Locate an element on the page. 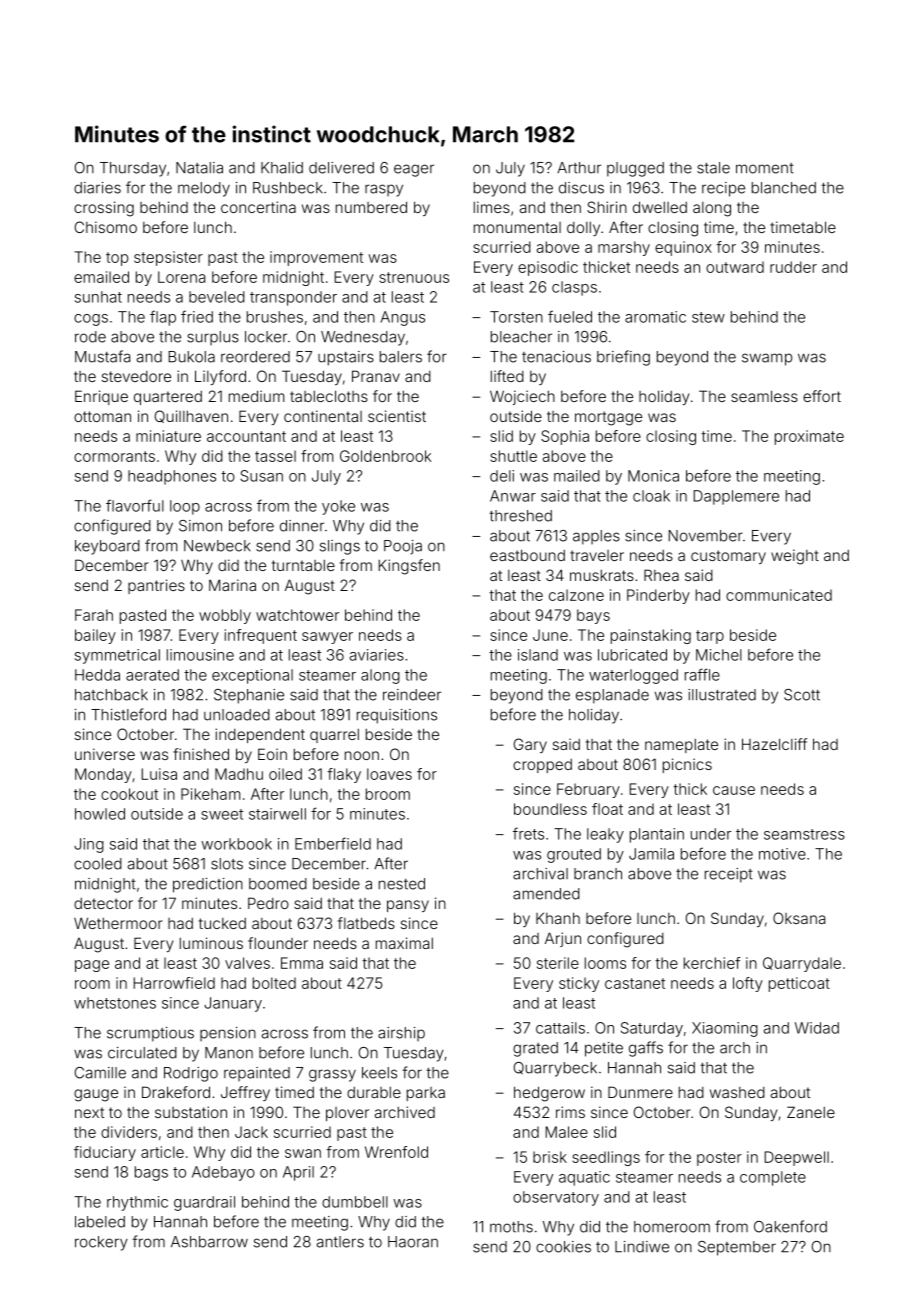 The width and height of the document is (924, 1308). Torsten is located at coordinates (516, 317).
